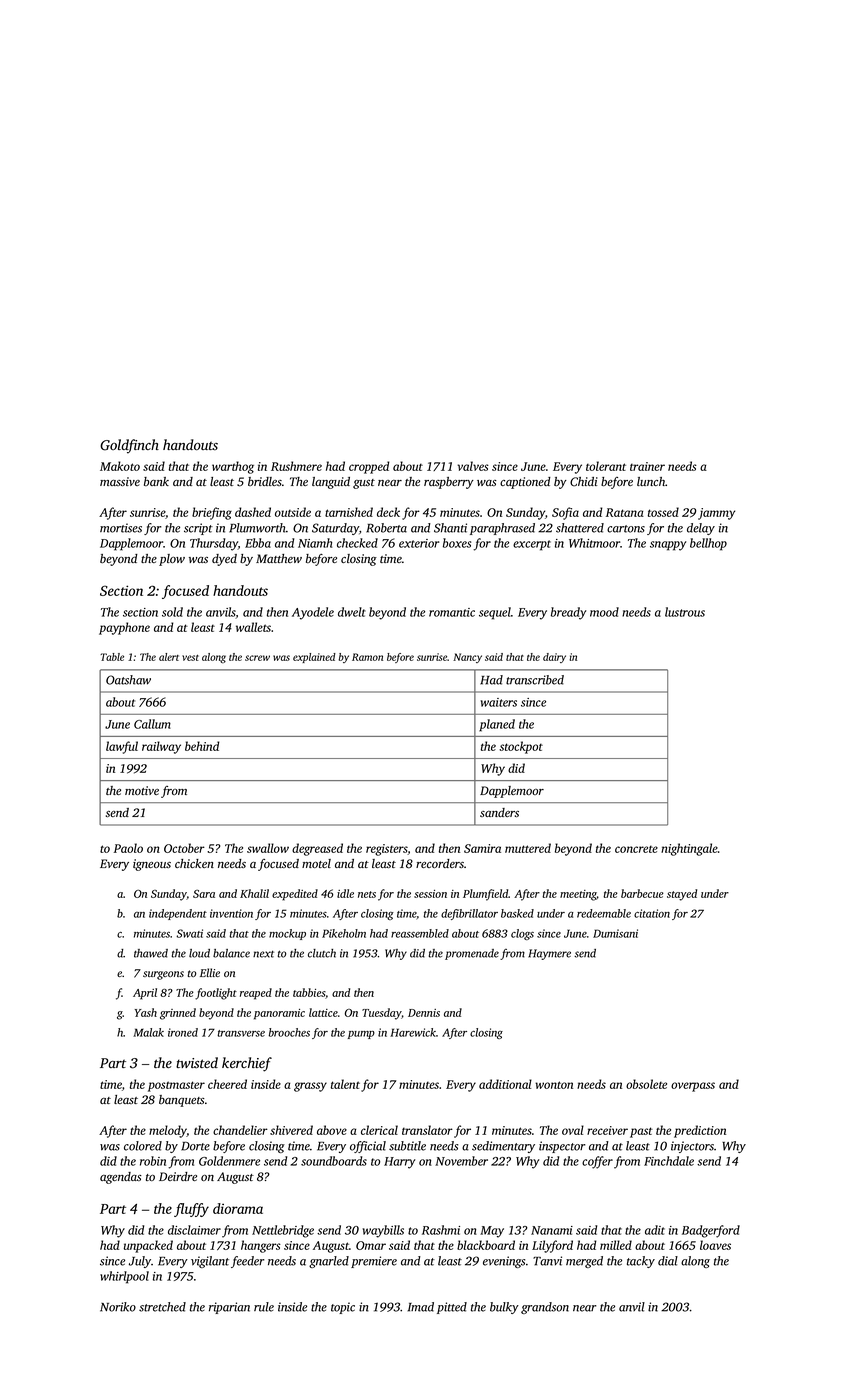 This page has height=1400, width=849. Describe the element at coordinates (685, 612) in the page. I see `lustrous` at that location.
